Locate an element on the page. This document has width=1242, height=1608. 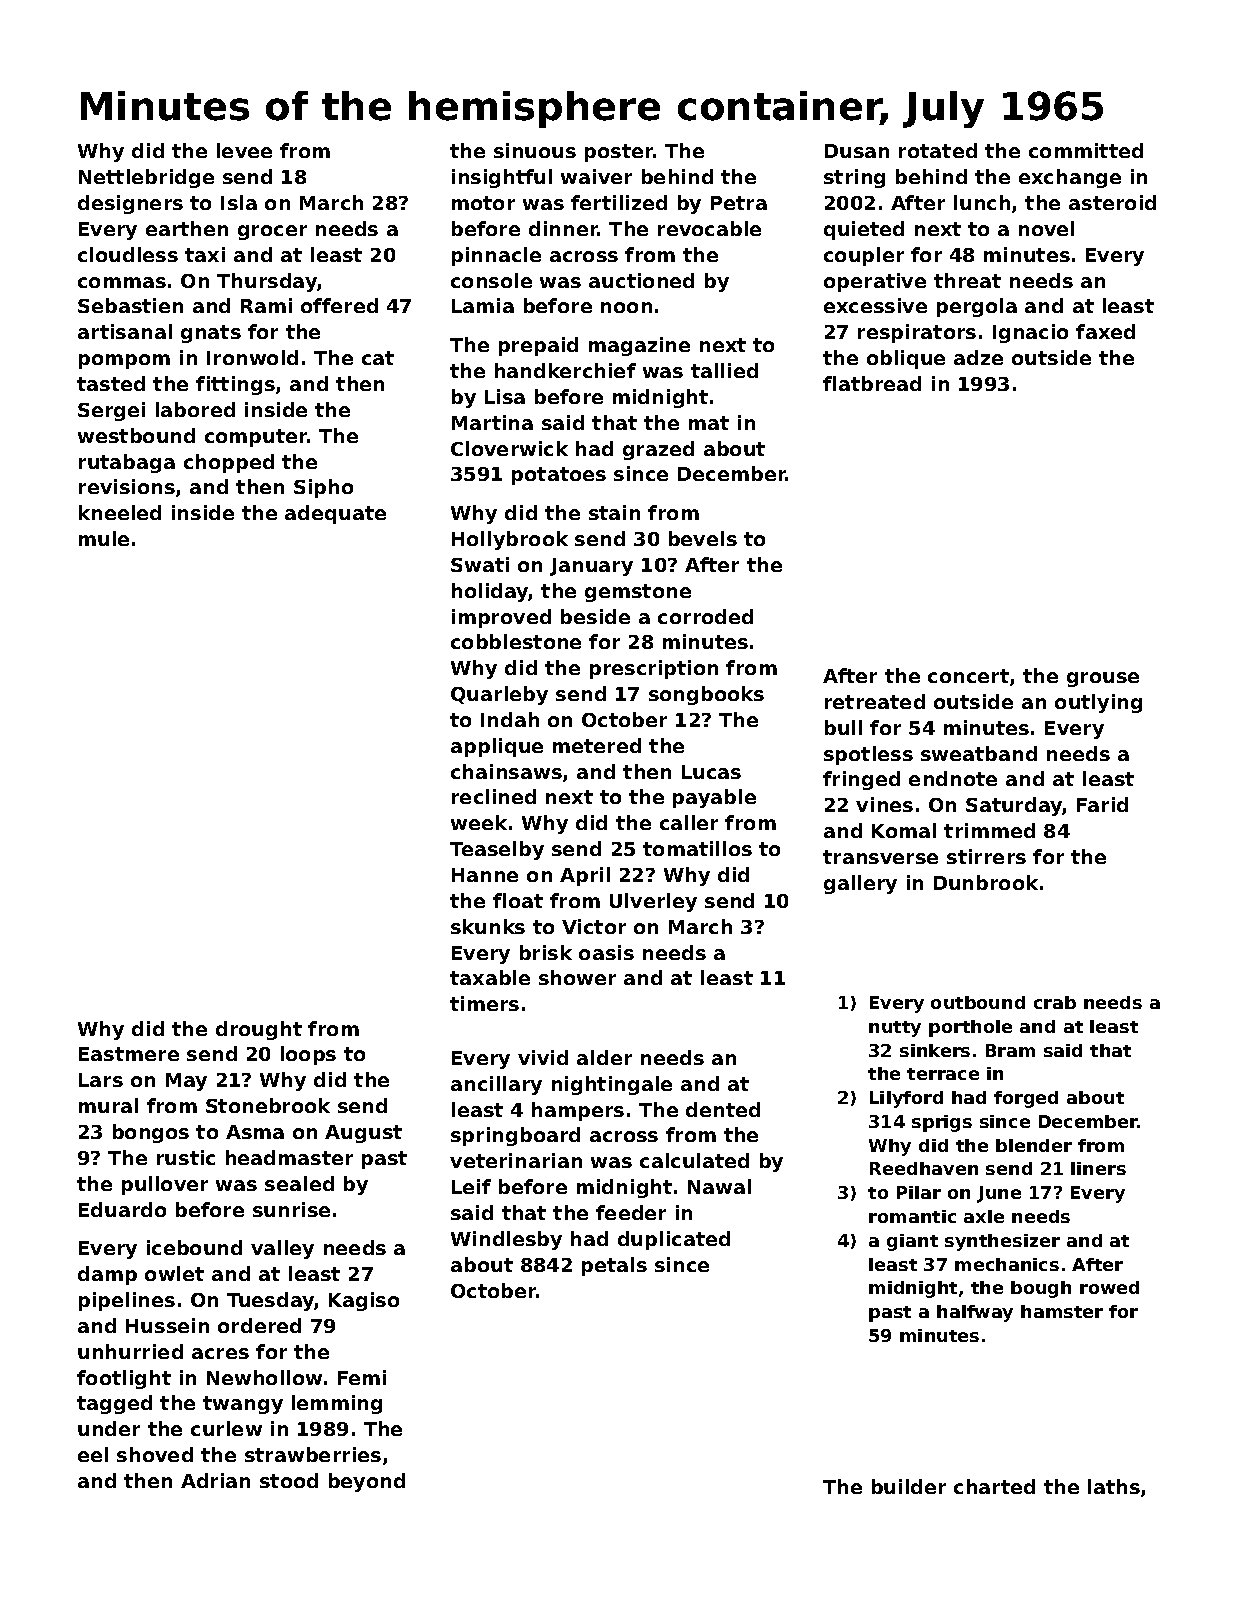
charted is located at coordinates (994, 1486).
